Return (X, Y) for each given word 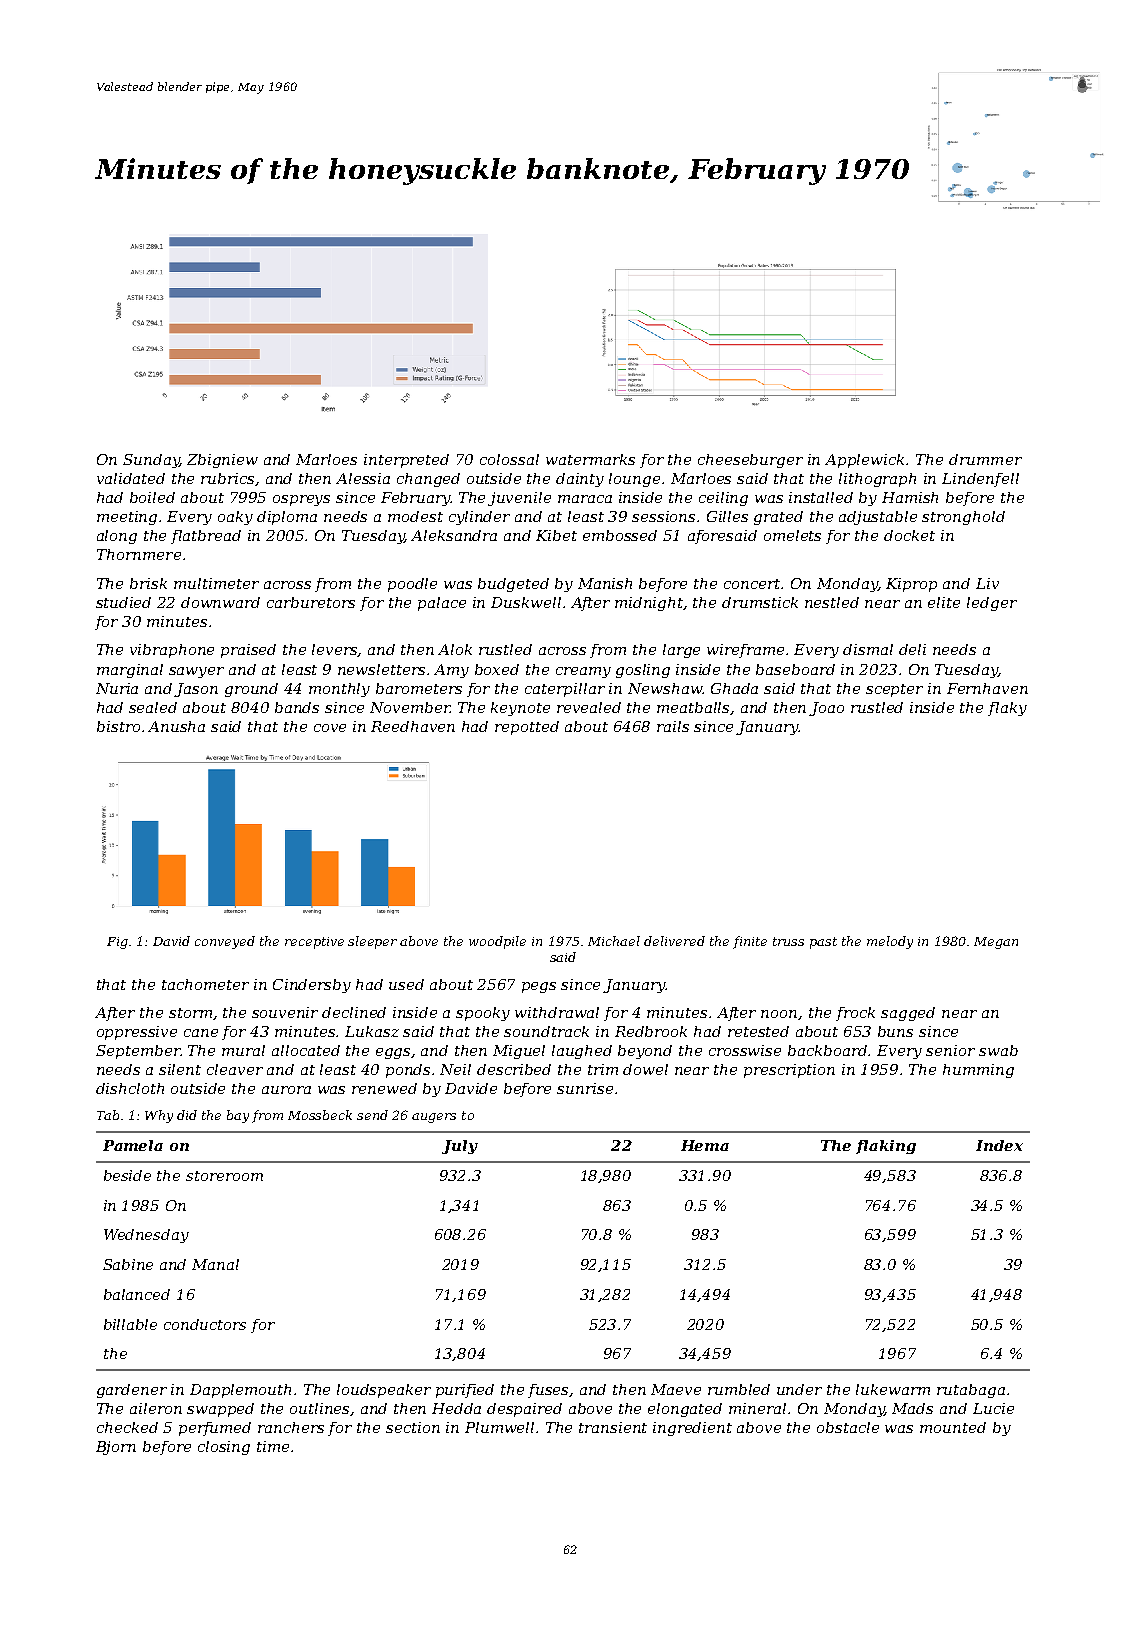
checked (127, 1427)
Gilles (727, 516)
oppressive (137, 1033)
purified (465, 1391)
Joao (826, 709)
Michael (614, 941)
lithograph (877, 480)
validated (131, 478)
